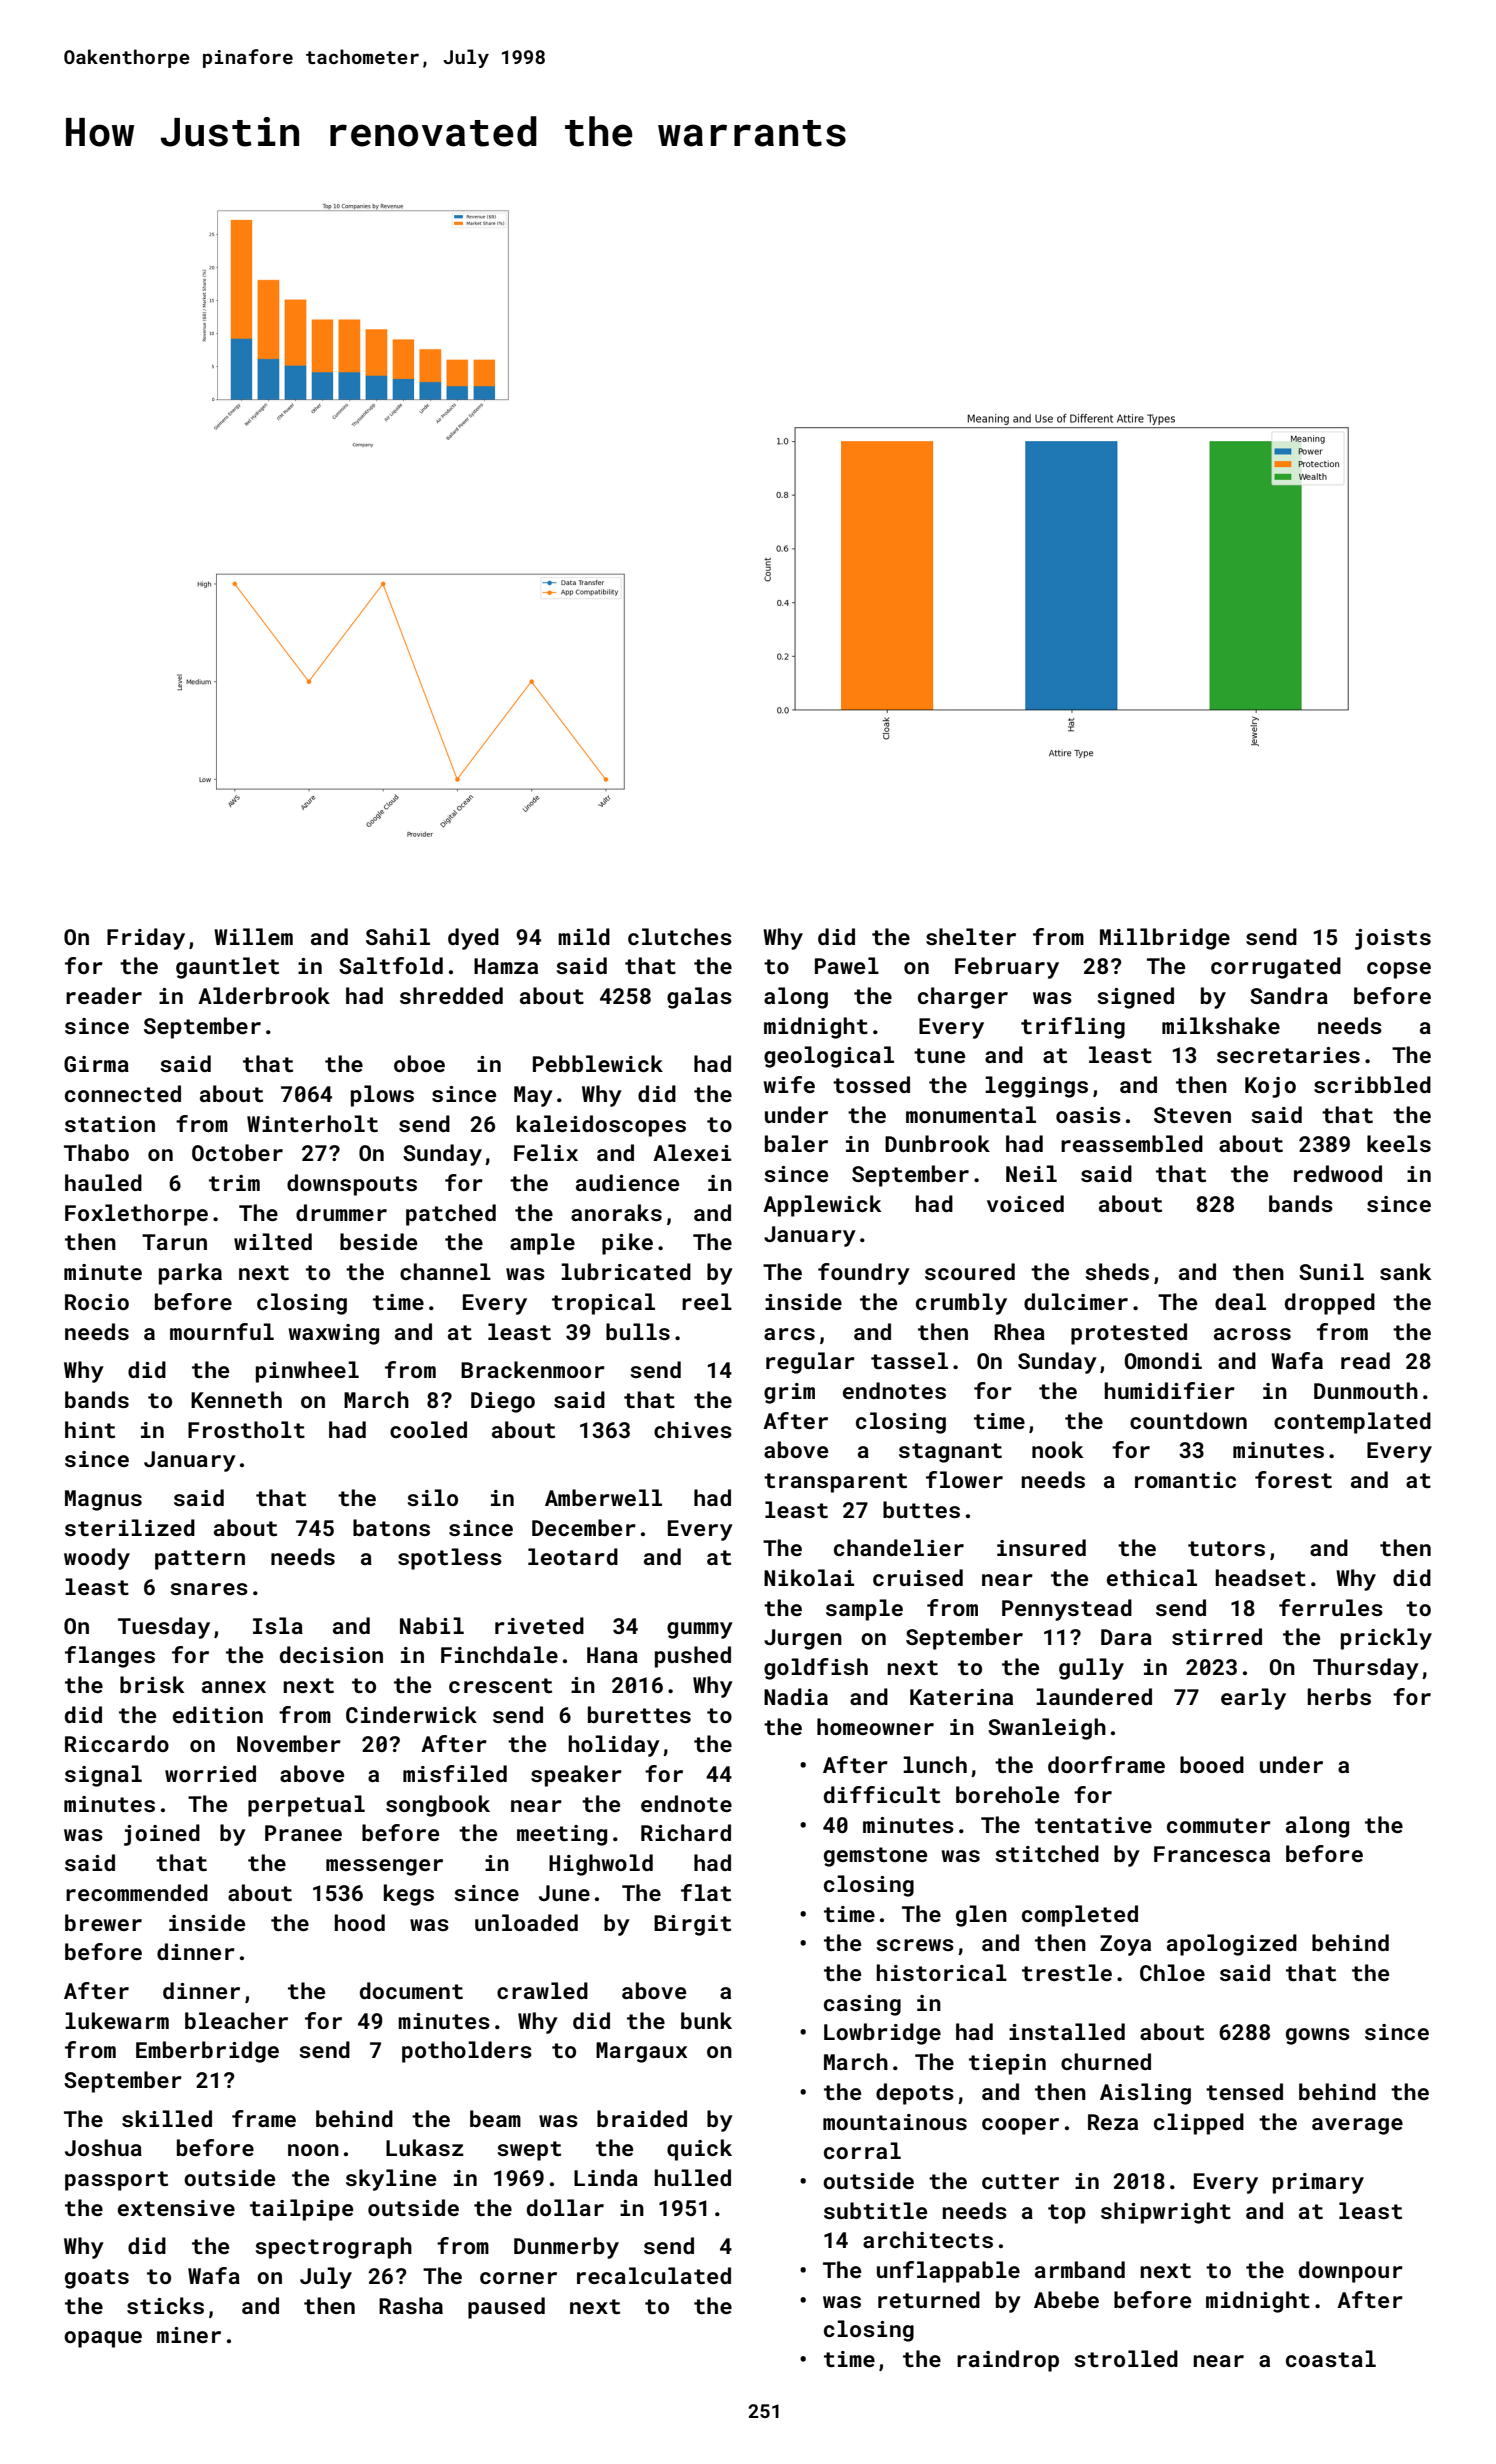  I want to click on Brackenmoor, so click(533, 1369).
